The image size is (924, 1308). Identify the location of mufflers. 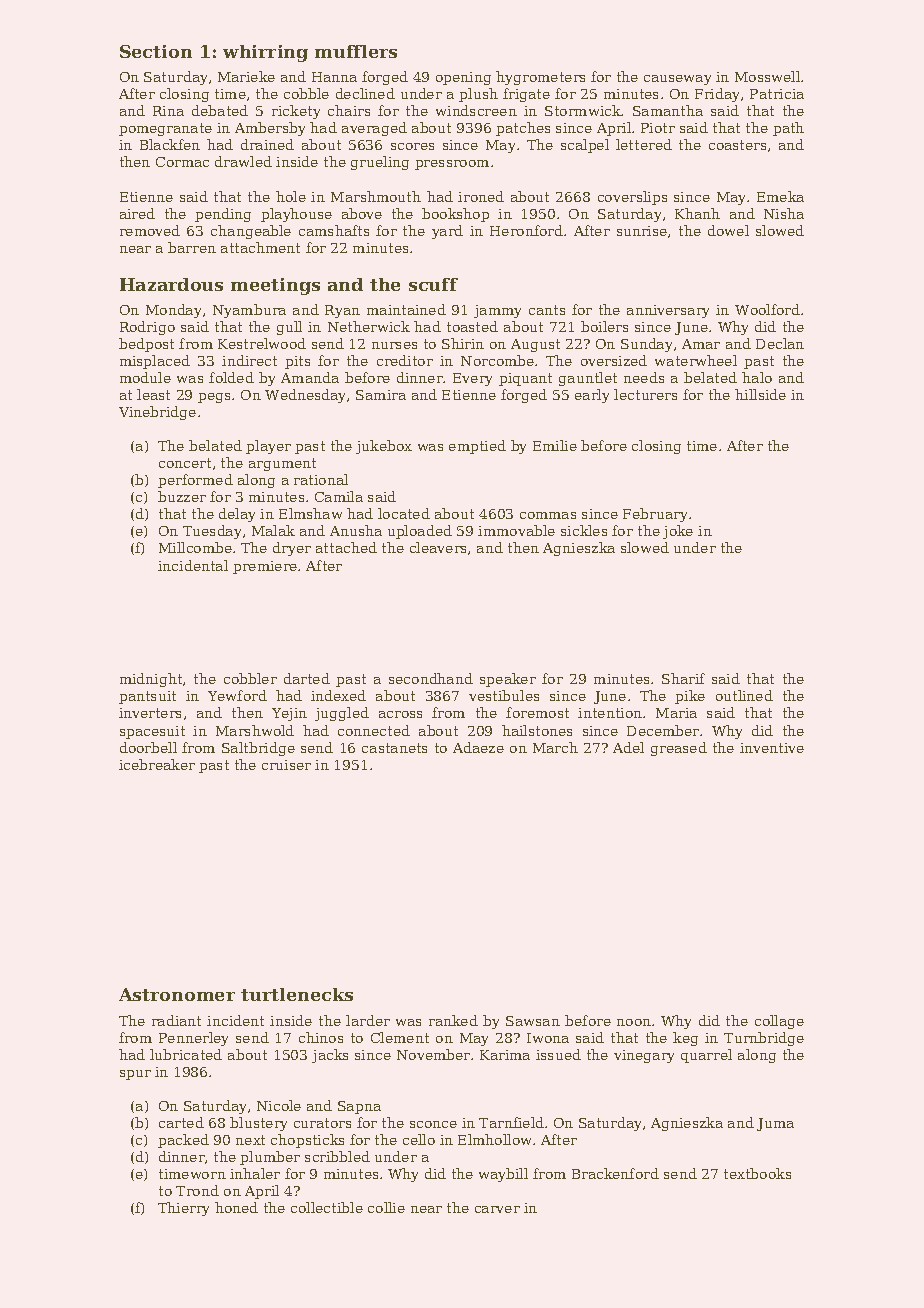
(356, 51).
